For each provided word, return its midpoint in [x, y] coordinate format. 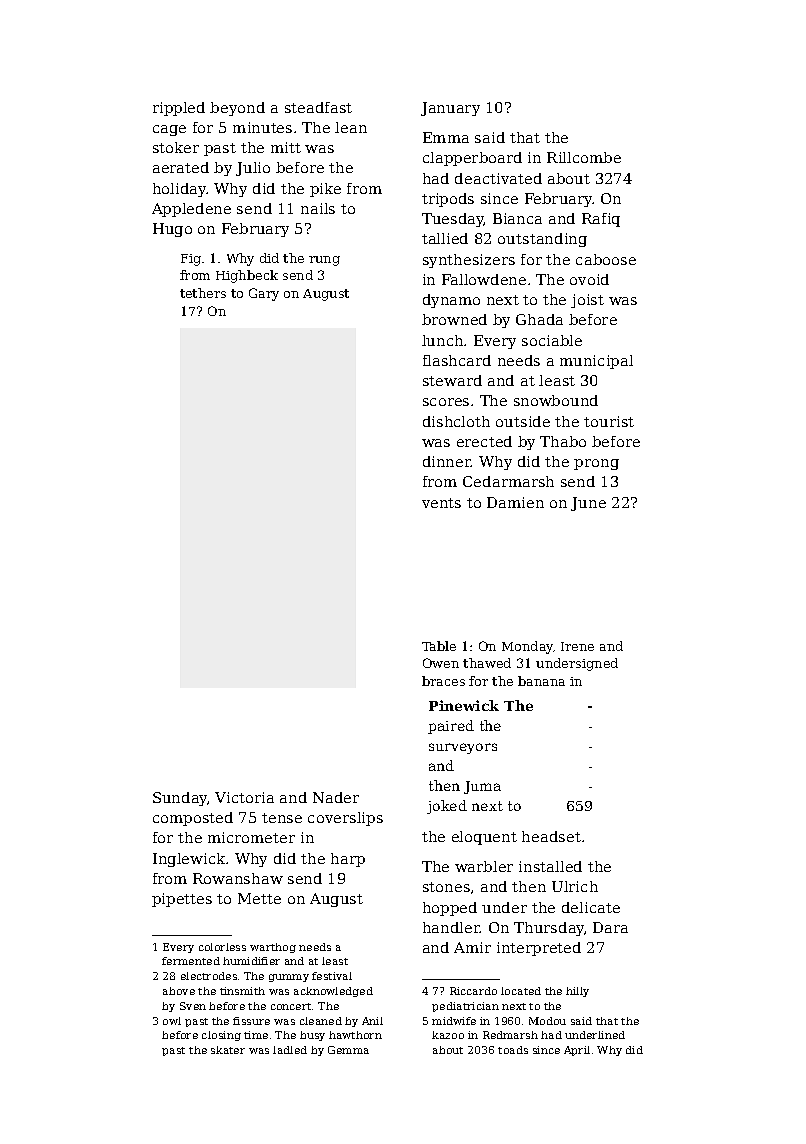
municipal [596, 362]
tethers [203, 293]
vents [441, 503]
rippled [179, 109]
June [588, 504]
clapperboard [472, 159]
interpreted [539, 949]
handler [451, 927]
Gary [264, 294]
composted [193, 819]
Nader [336, 797]
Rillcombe [584, 157]
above [179, 991]
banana [541, 681]
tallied [445, 238]
